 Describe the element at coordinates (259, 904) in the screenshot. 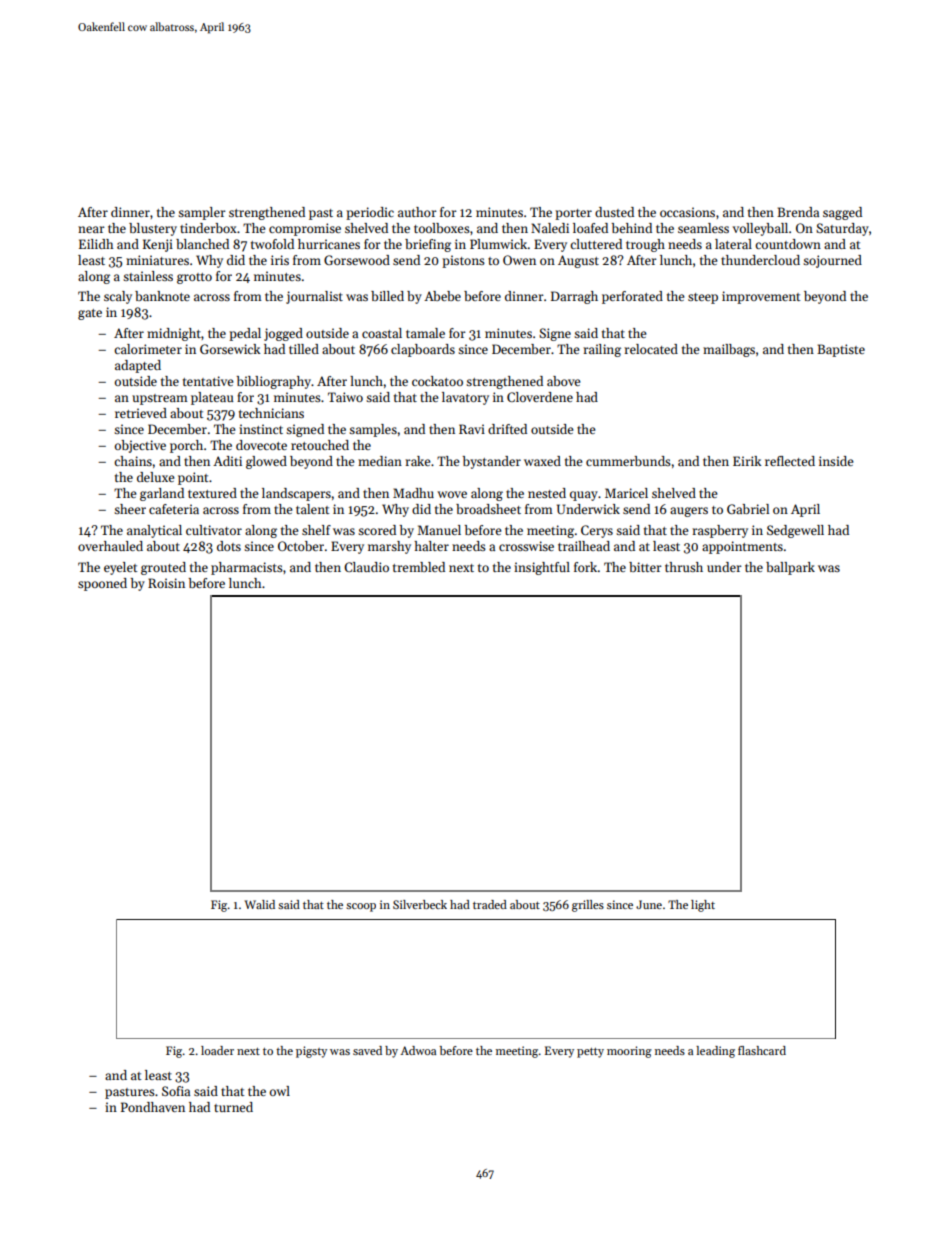

I see `Walid` at that location.
